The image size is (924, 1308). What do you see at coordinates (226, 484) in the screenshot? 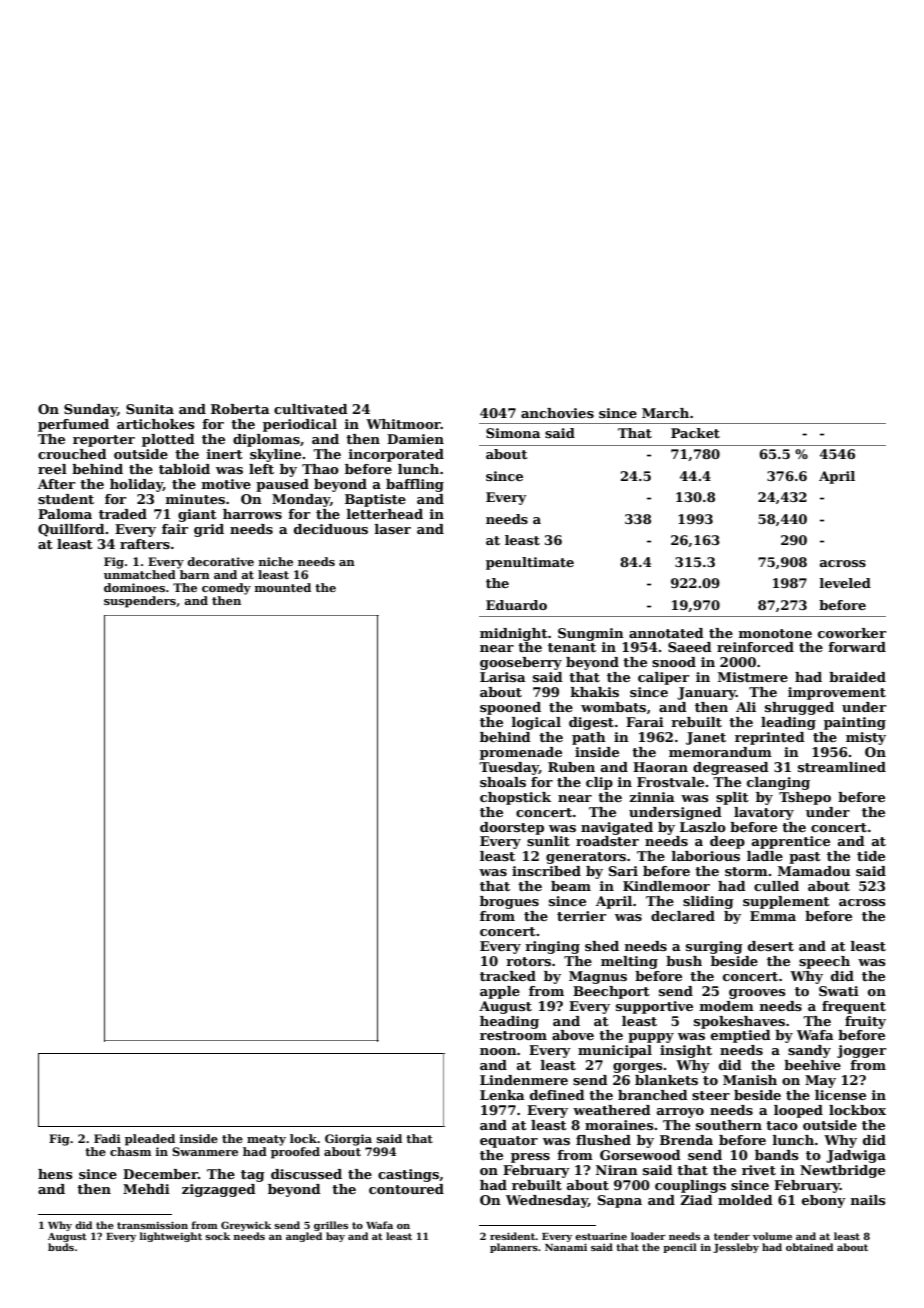
I see `motive` at bounding box center [226, 484].
